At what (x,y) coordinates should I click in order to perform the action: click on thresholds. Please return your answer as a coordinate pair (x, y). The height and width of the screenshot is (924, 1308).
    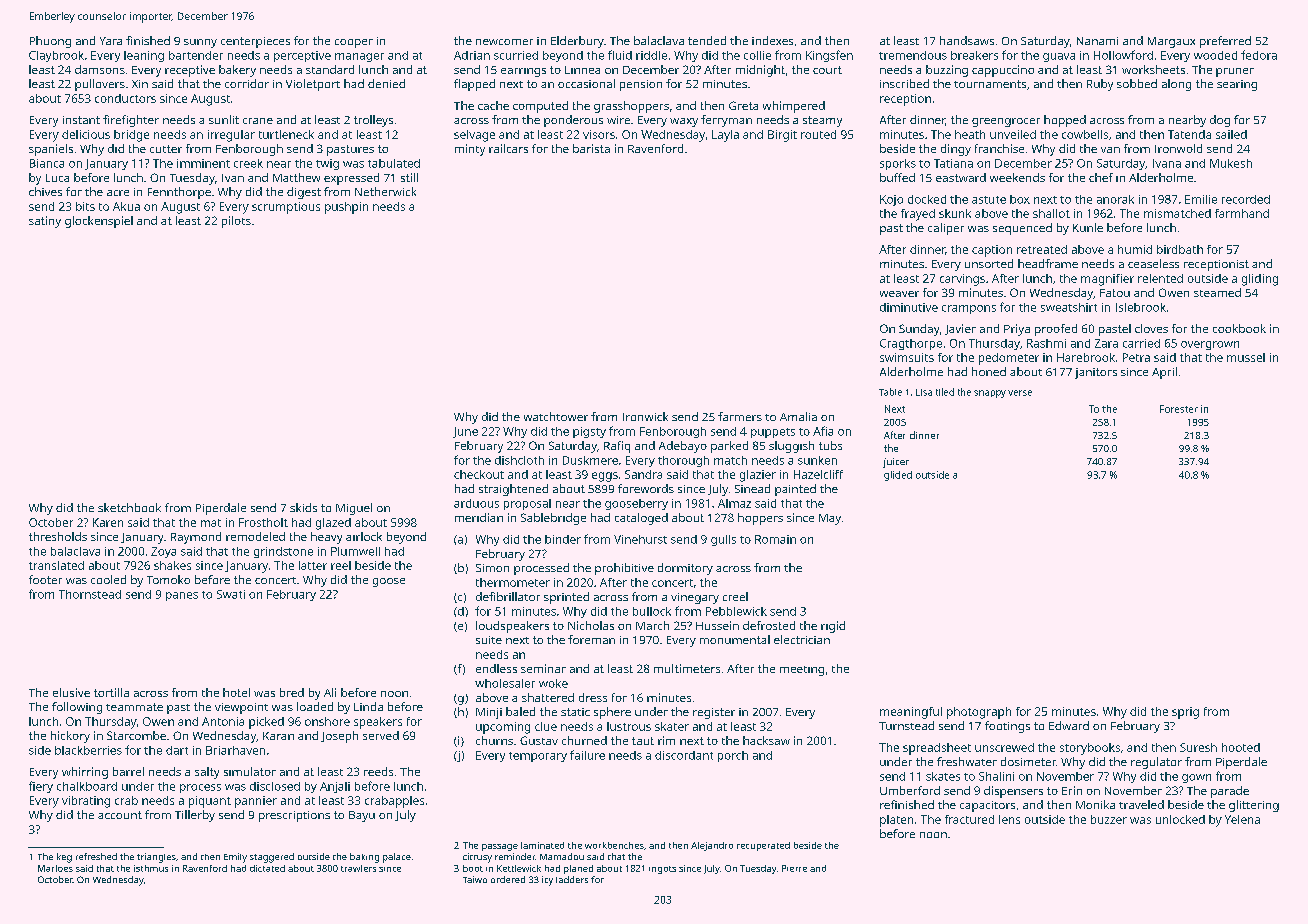
    Looking at the image, I should click on (58, 536).
